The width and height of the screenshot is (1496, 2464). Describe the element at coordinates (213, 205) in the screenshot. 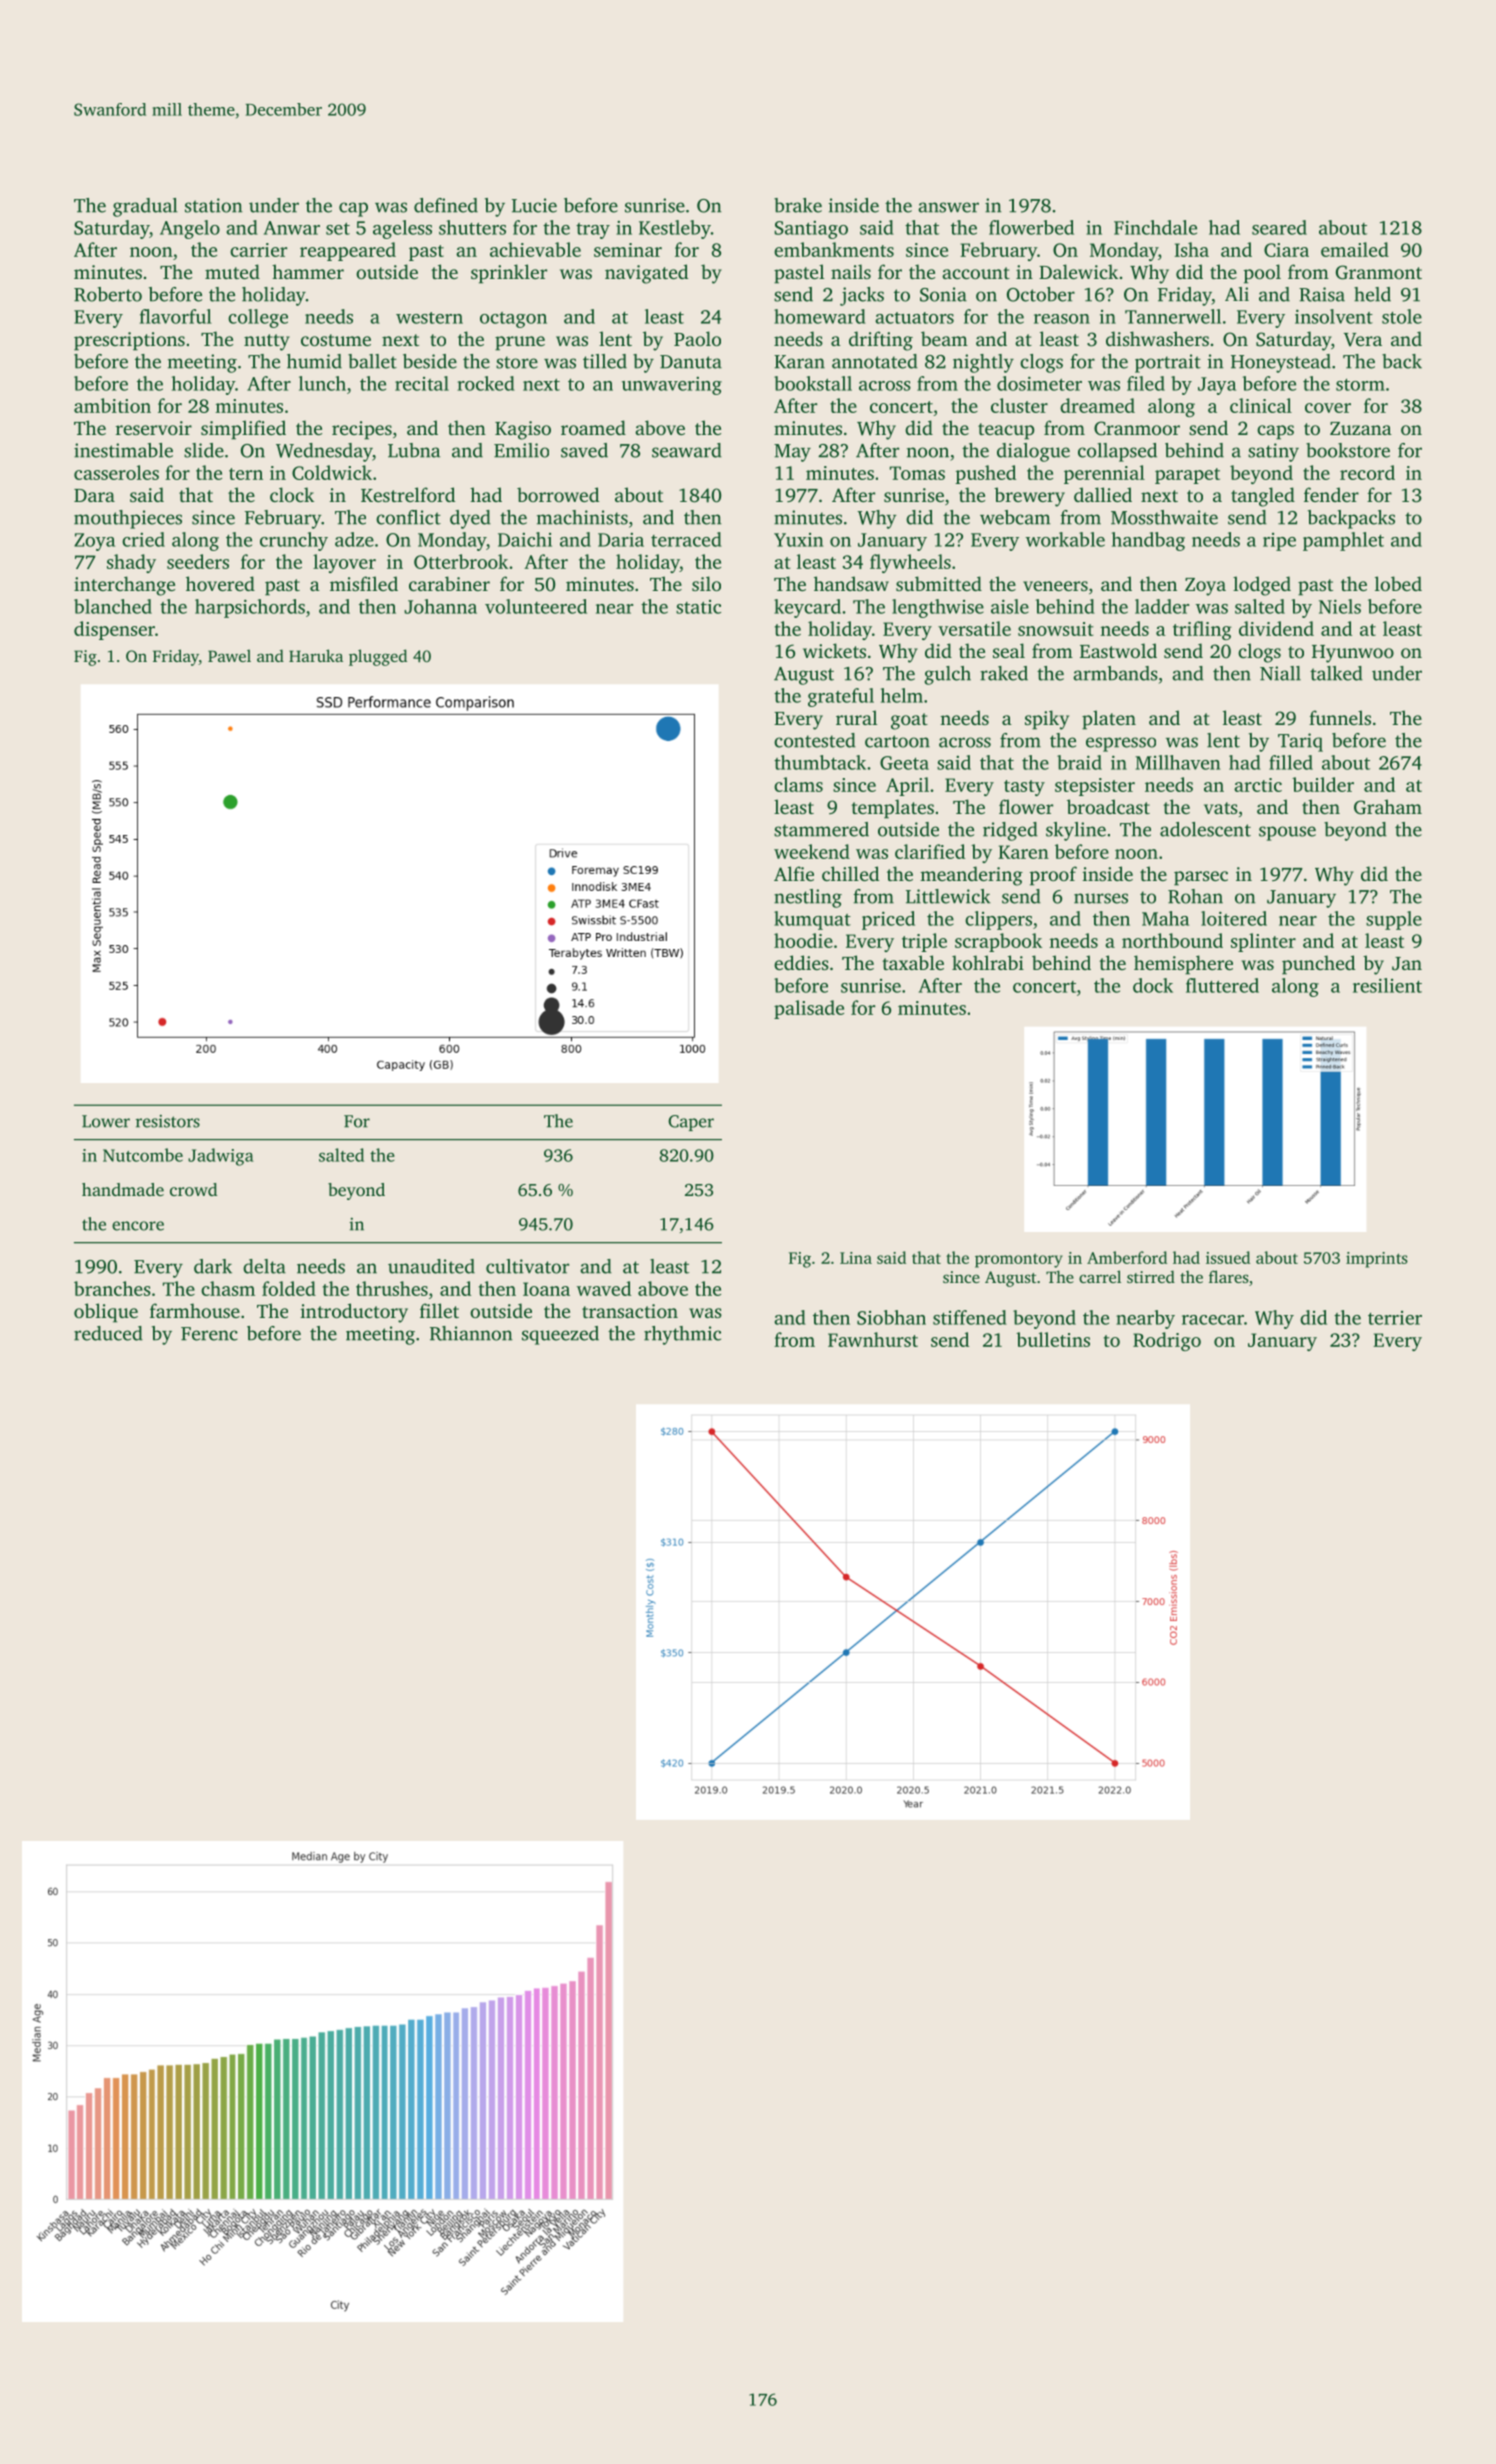

I see `station` at that location.
